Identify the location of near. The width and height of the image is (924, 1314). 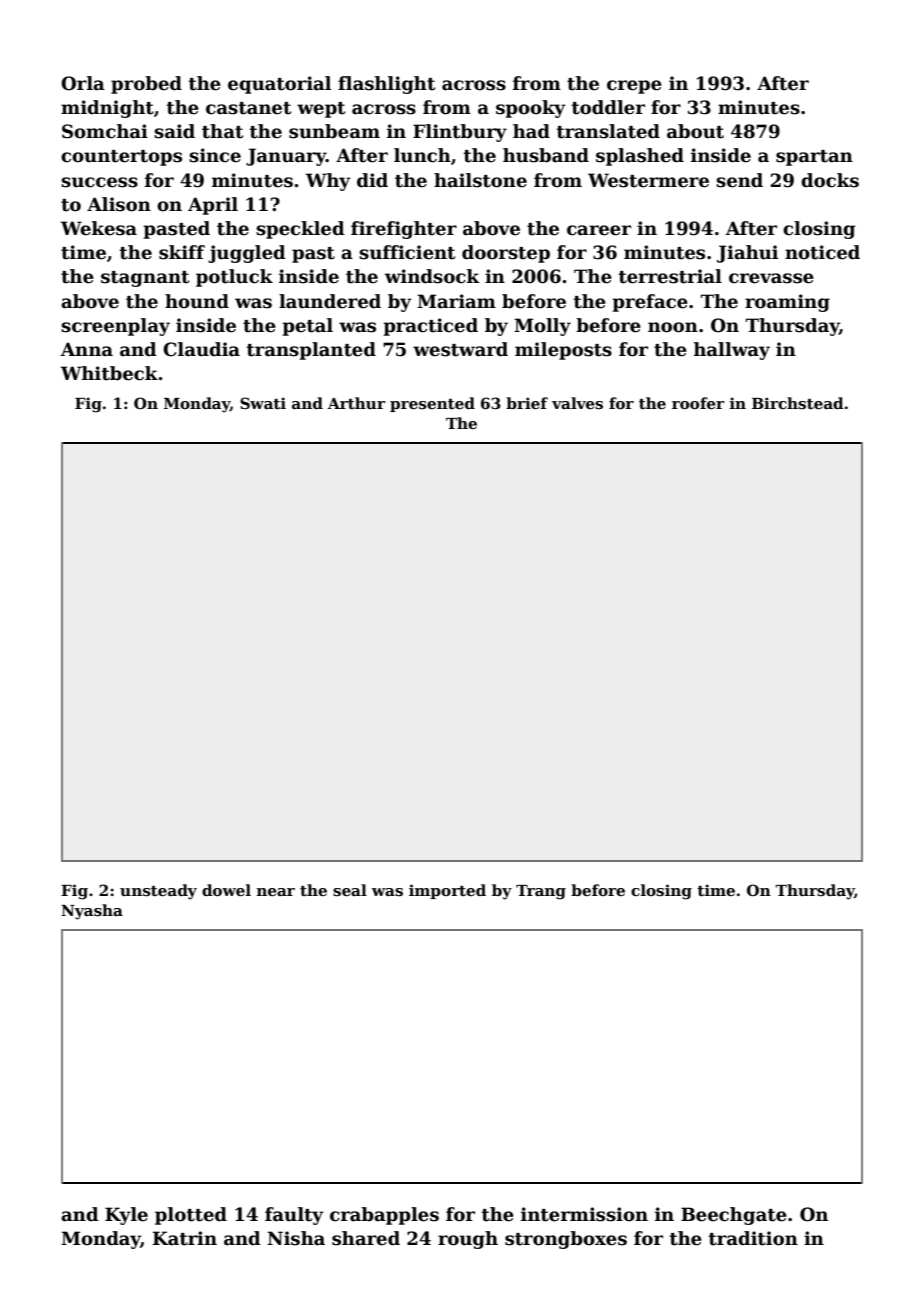
(276, 892).
